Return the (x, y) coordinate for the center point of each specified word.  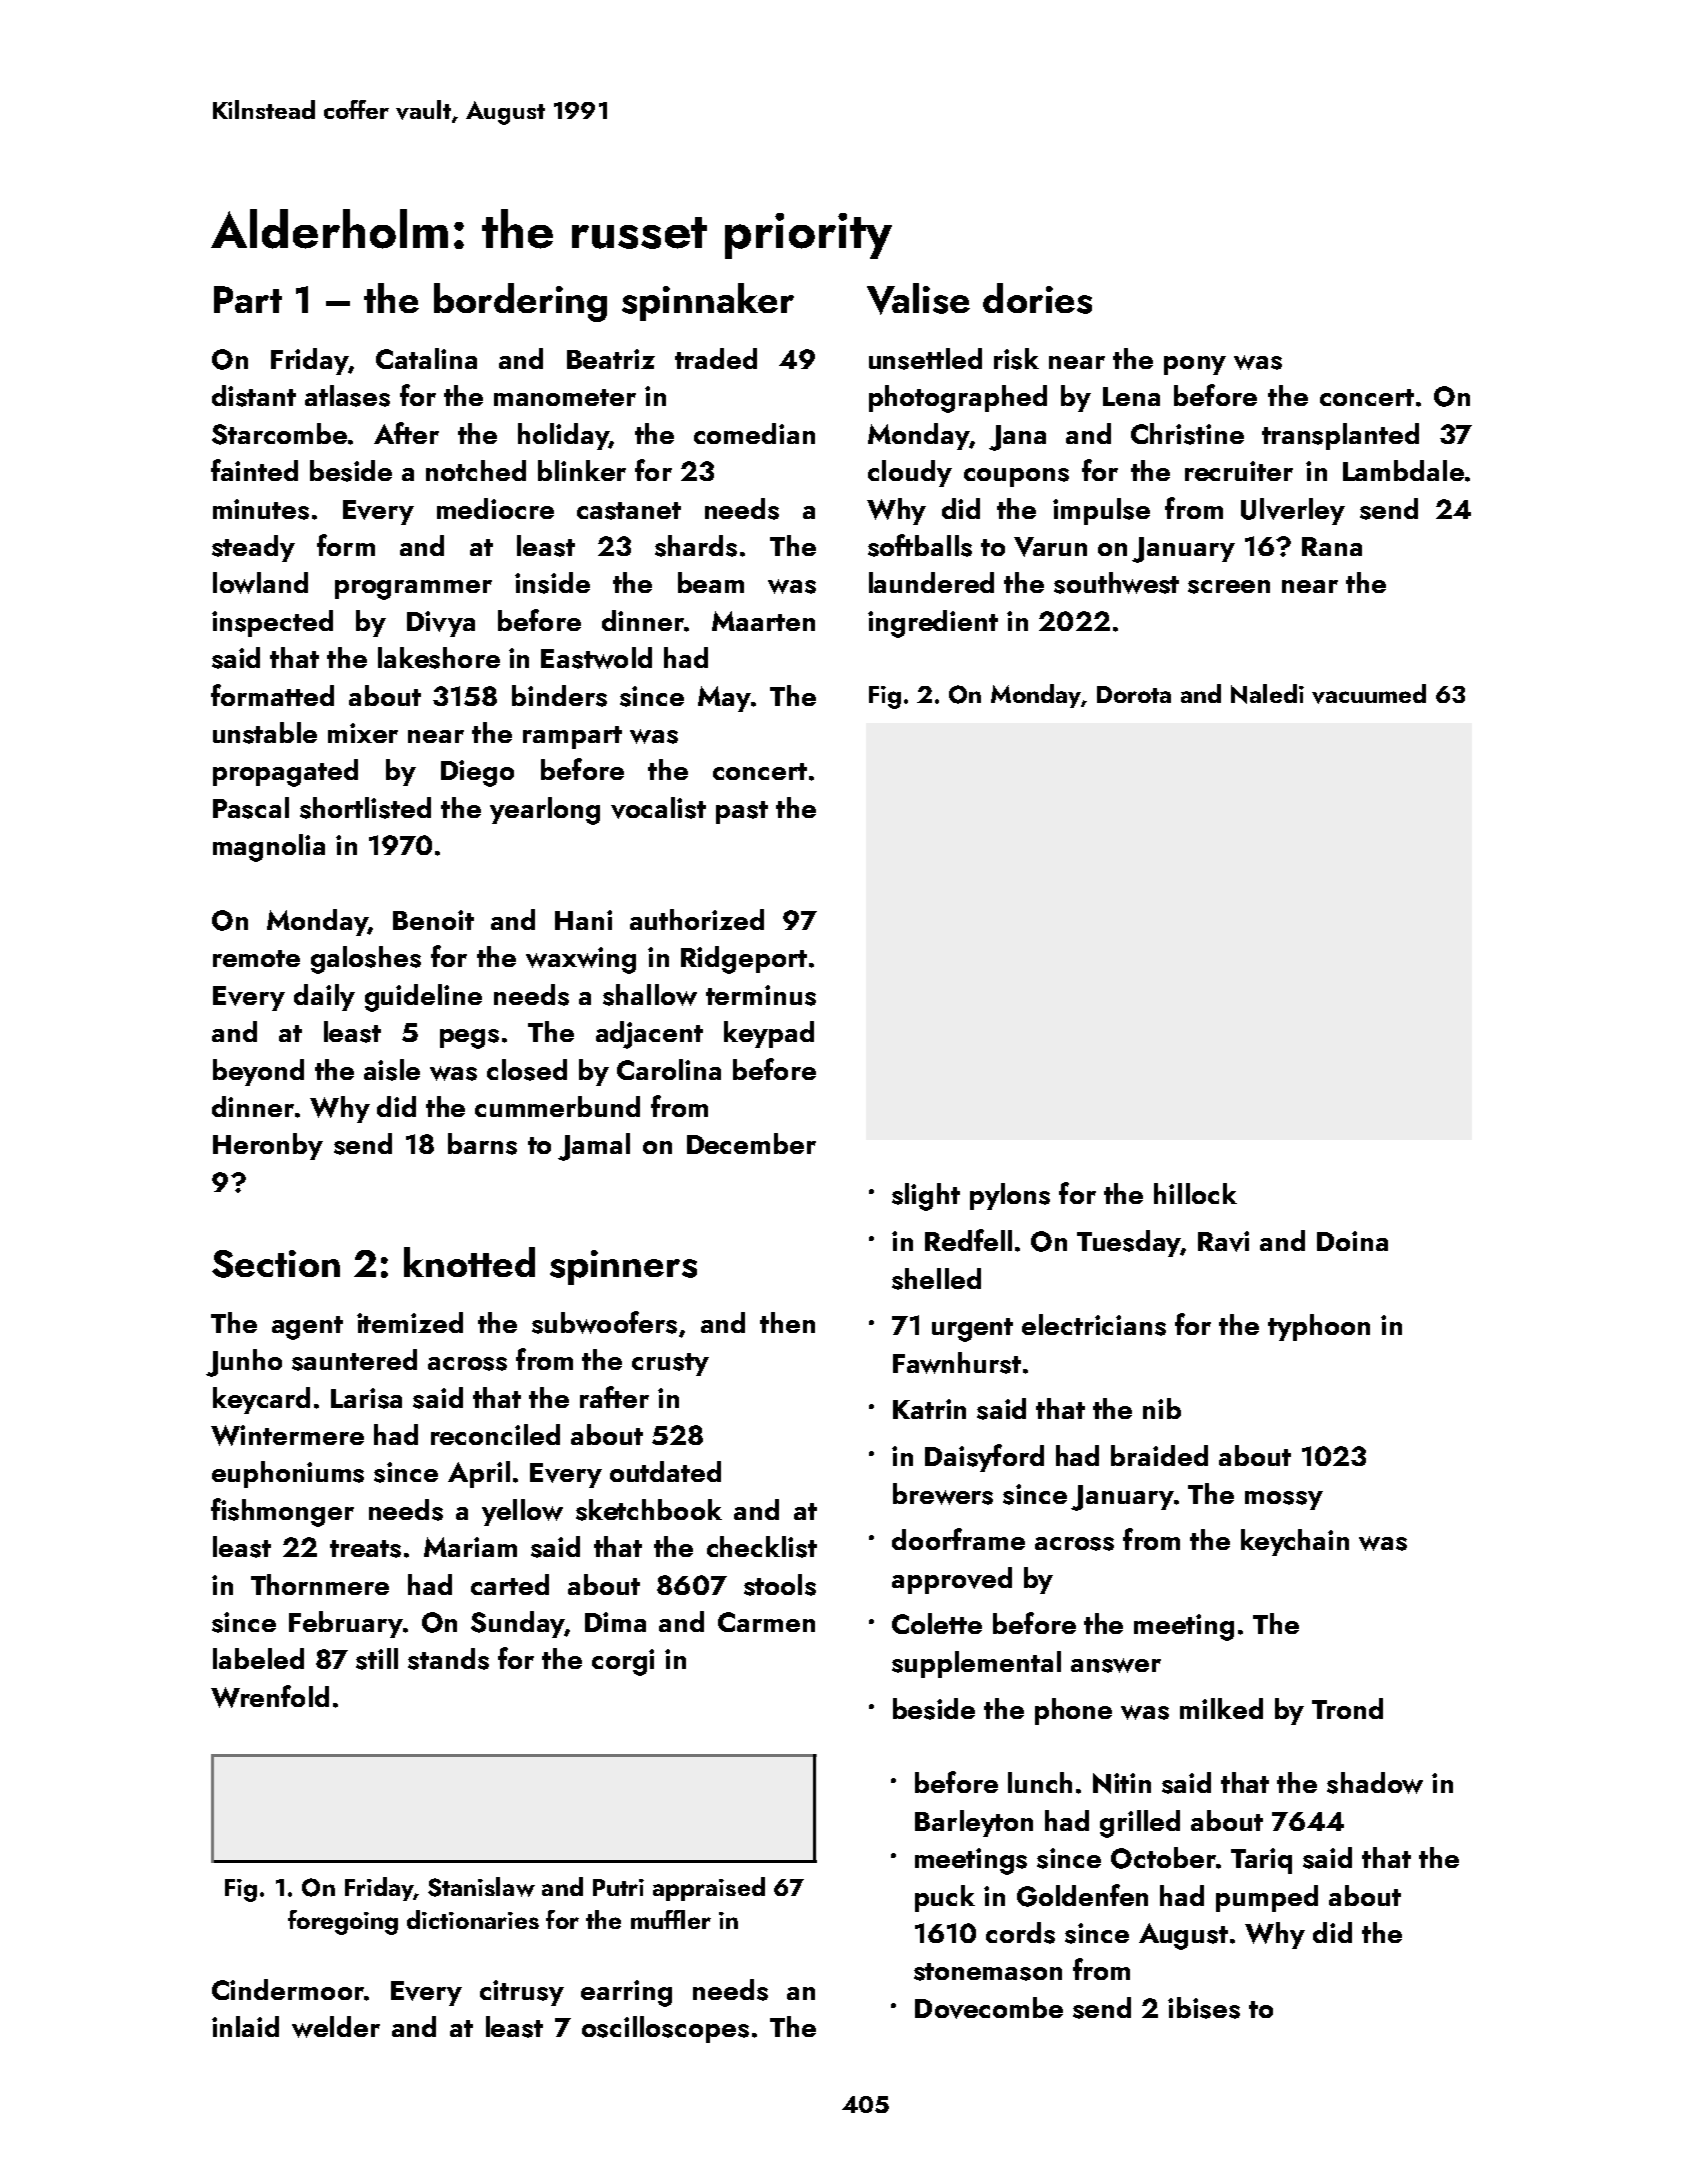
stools (780, 1585)
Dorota (1134, 694)
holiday (563, 436)
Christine (1187, 434)
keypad (769, 1034)
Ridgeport (744, 960)
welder (336, 2027)
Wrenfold (270, 1696)
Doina (1352, 1241)
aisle (392, 1070)
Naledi (1267, 694)
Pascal (251, 808)
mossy (1284, 1500)
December (751, 1143)
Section (276, 1264)
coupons (1016, 477)
